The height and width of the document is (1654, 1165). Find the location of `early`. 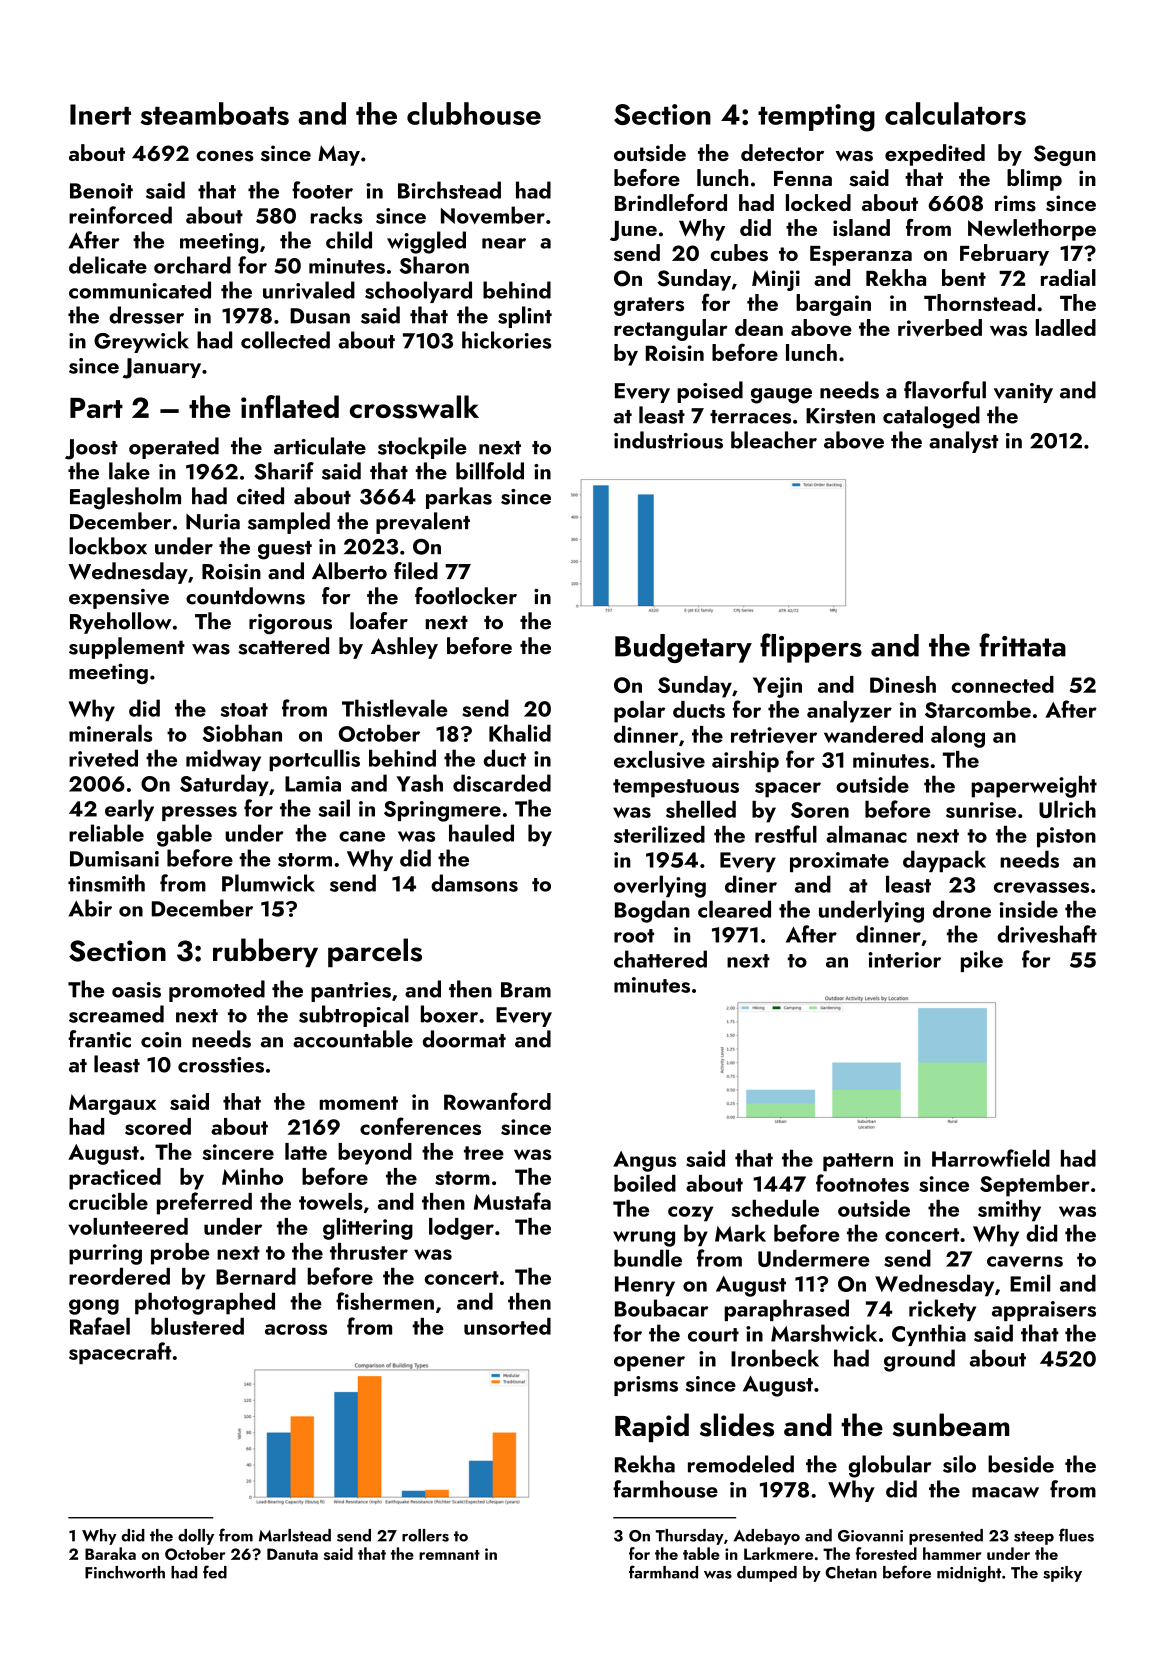

early is located at coordinates (129, 810).
